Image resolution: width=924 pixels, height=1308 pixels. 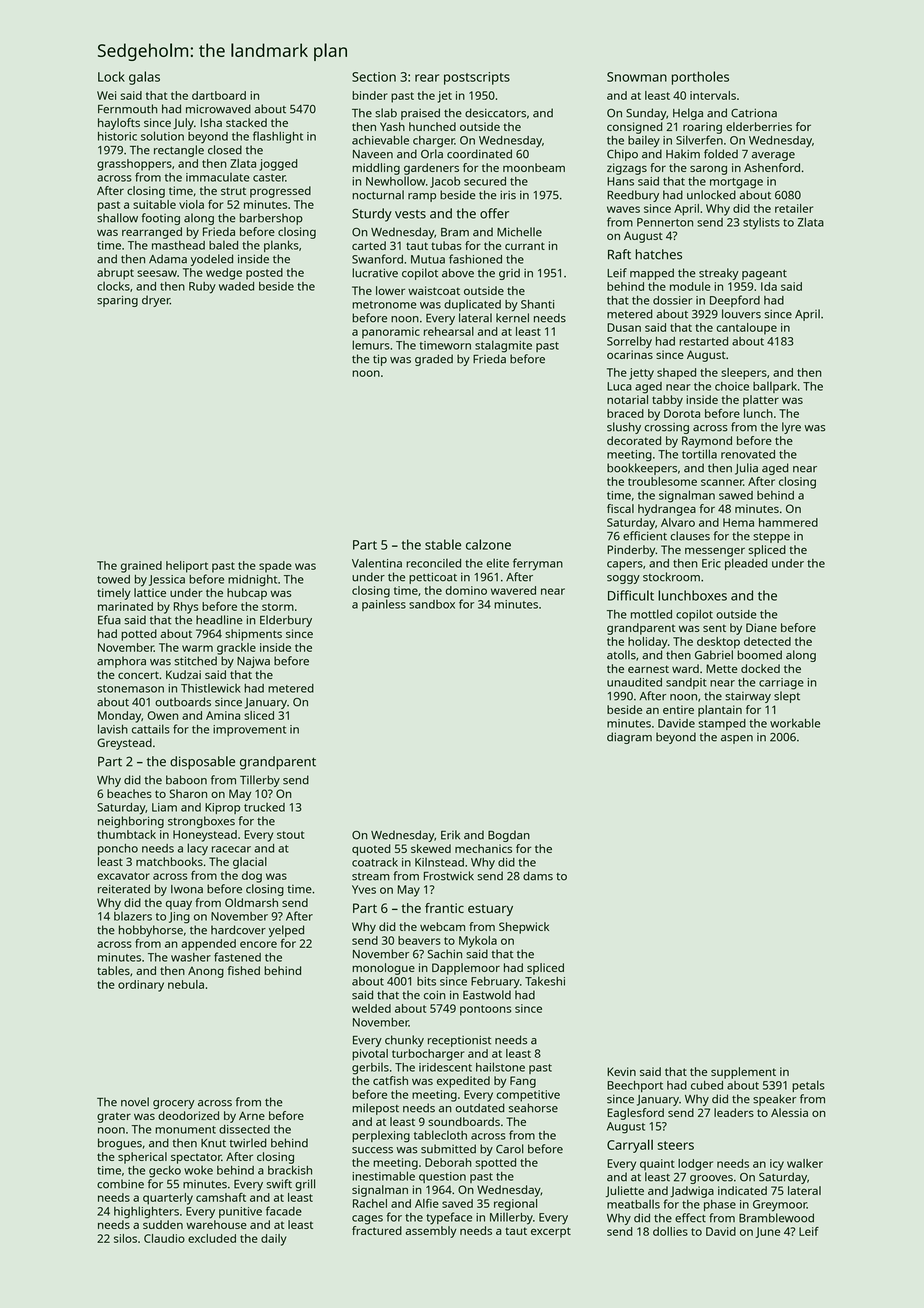 What do you see at coordinates (538, 876) in the image?
I see `dams` at bounding box center [538, 876].
